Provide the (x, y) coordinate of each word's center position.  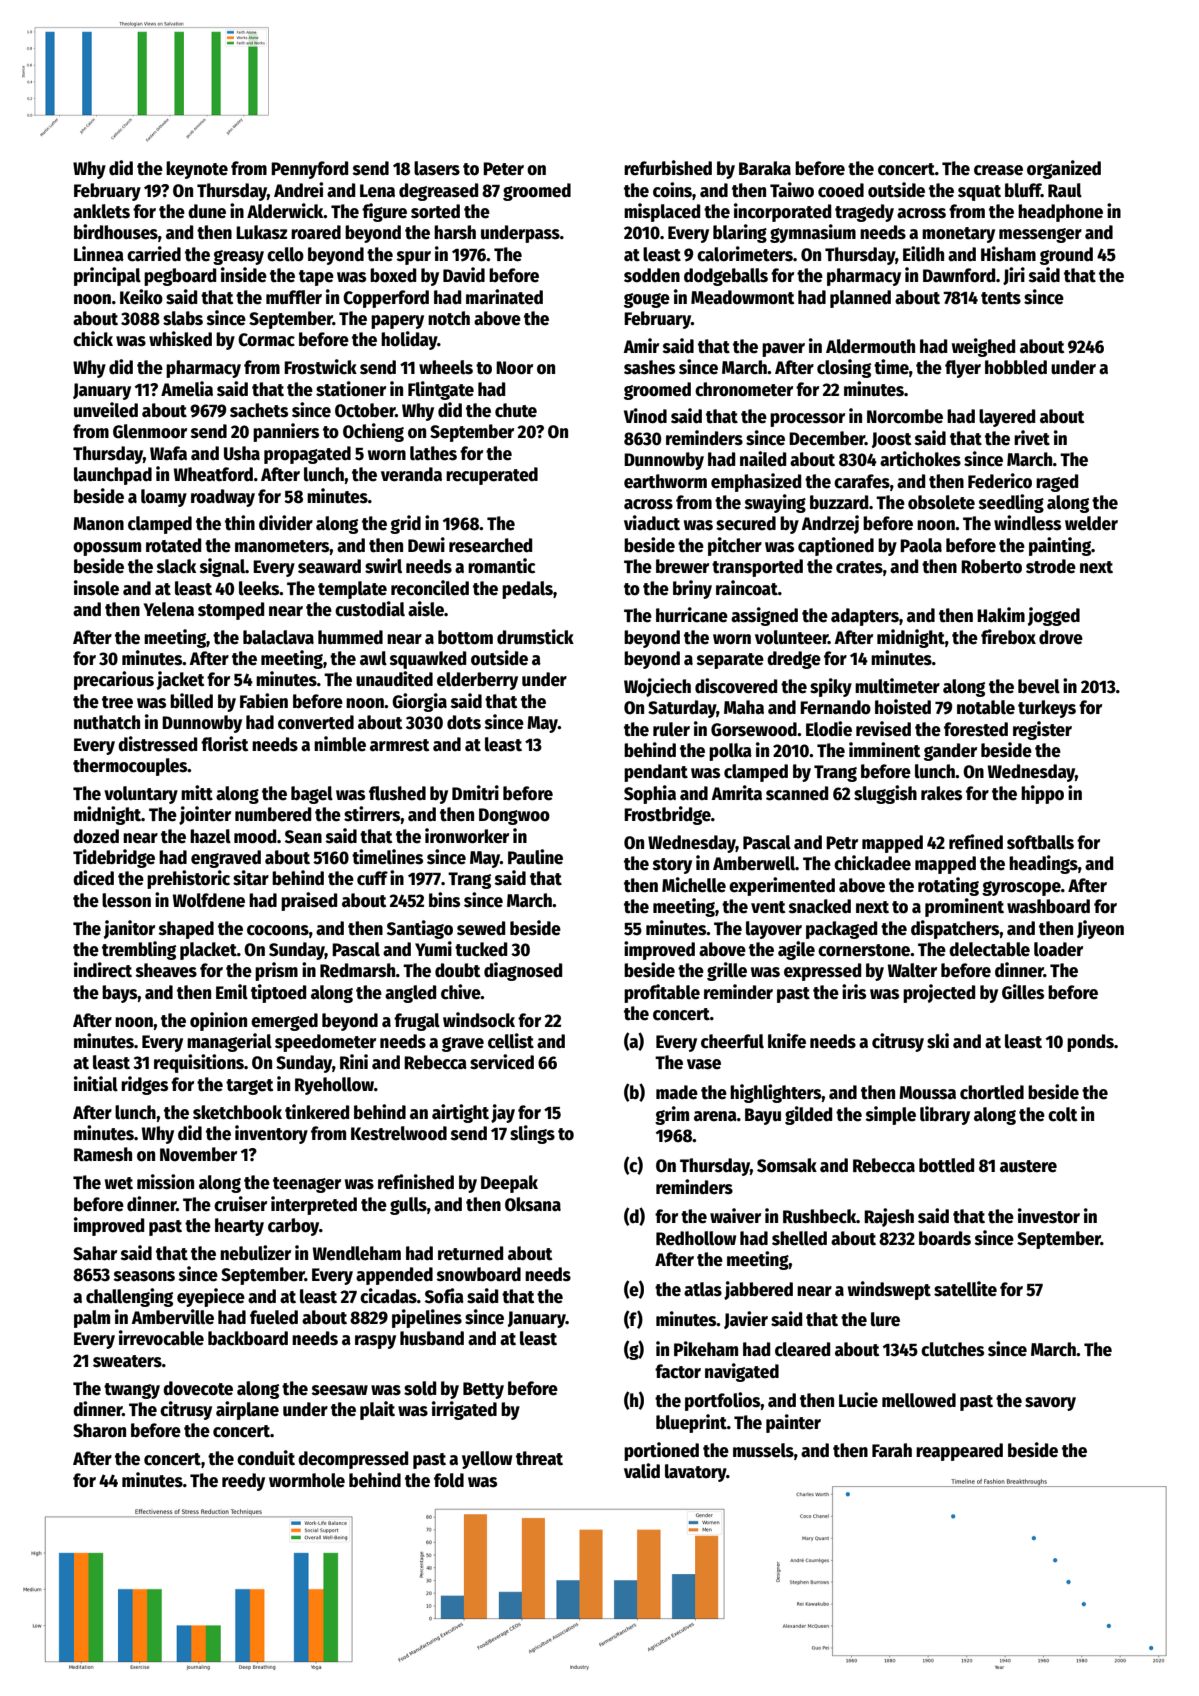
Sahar (95, 1253)
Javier (746, 1320)
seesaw (340, 1390)
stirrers (372, 814)
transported (757, 568)
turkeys (1047, 709)
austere (1028, 1166)
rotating (948, 886)
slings (532, 1134)
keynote (197, 170)
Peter (503, 169)
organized (1064, 169)
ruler (671, 729)
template (352, 590)
